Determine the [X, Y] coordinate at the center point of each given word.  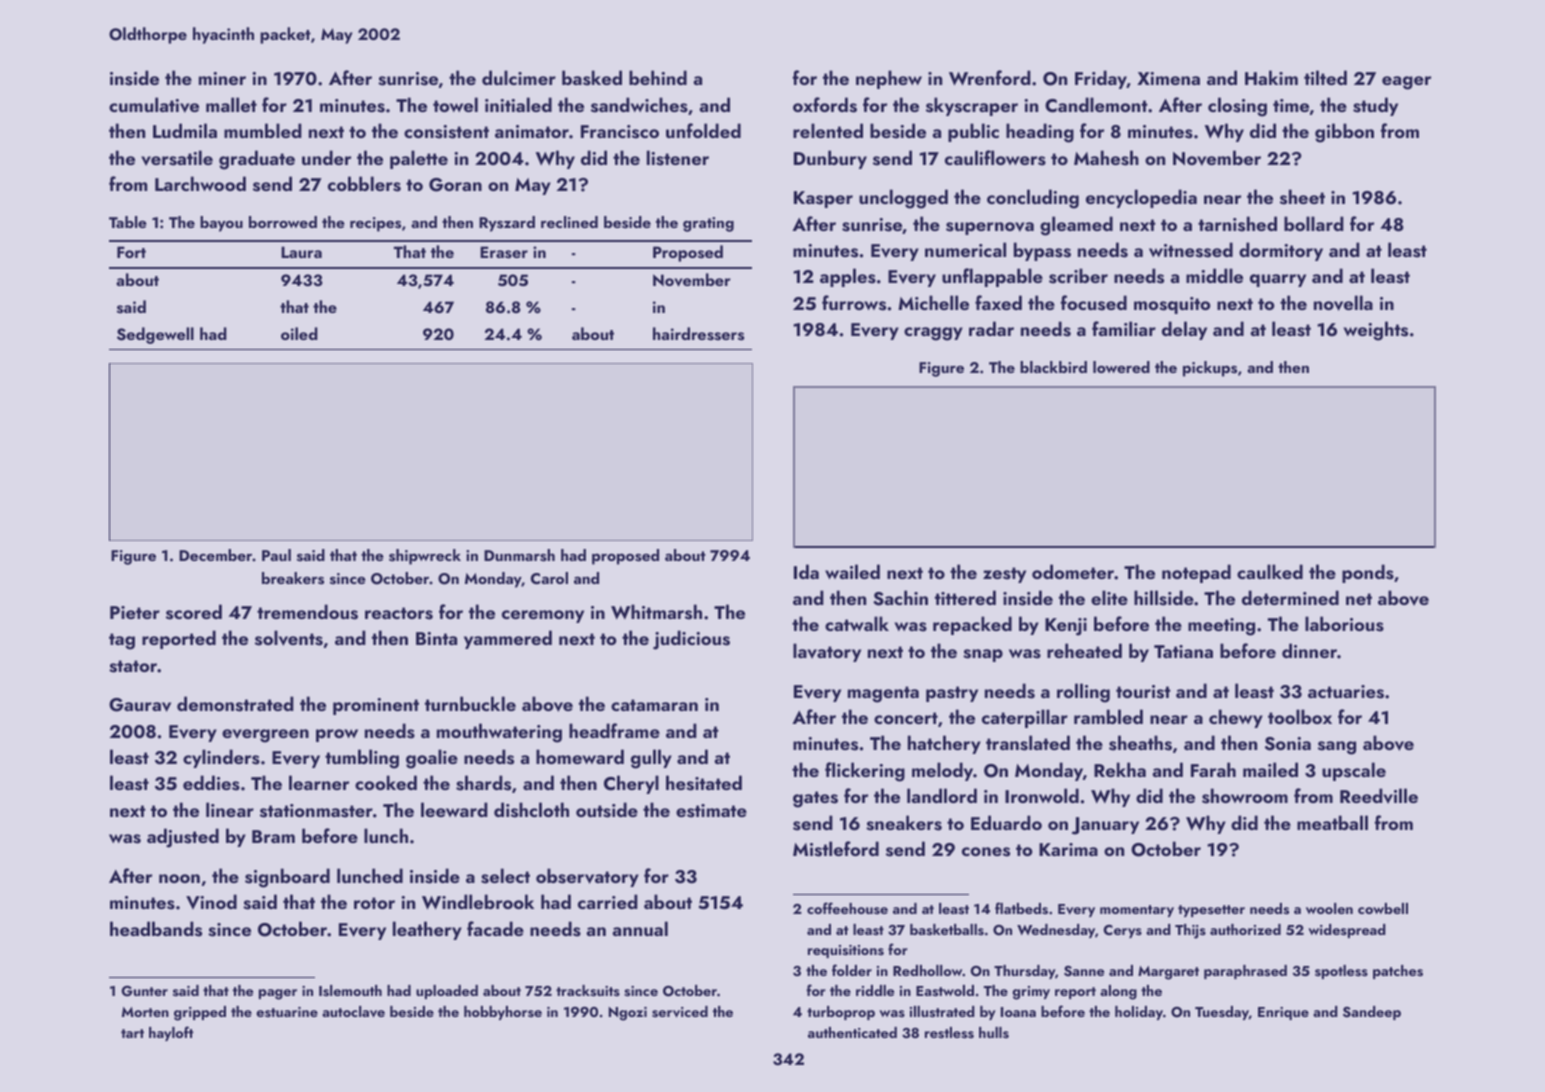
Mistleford [836, 849]
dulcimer [519, 77]
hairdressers [698, 334]
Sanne [1084, 971]
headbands [156, 929]
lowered [1121, 367]
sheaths [1140, 743]
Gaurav [140, 705]
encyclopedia [1141, 198]
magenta [883, 694]
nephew [889, 79]
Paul [276, 555]
